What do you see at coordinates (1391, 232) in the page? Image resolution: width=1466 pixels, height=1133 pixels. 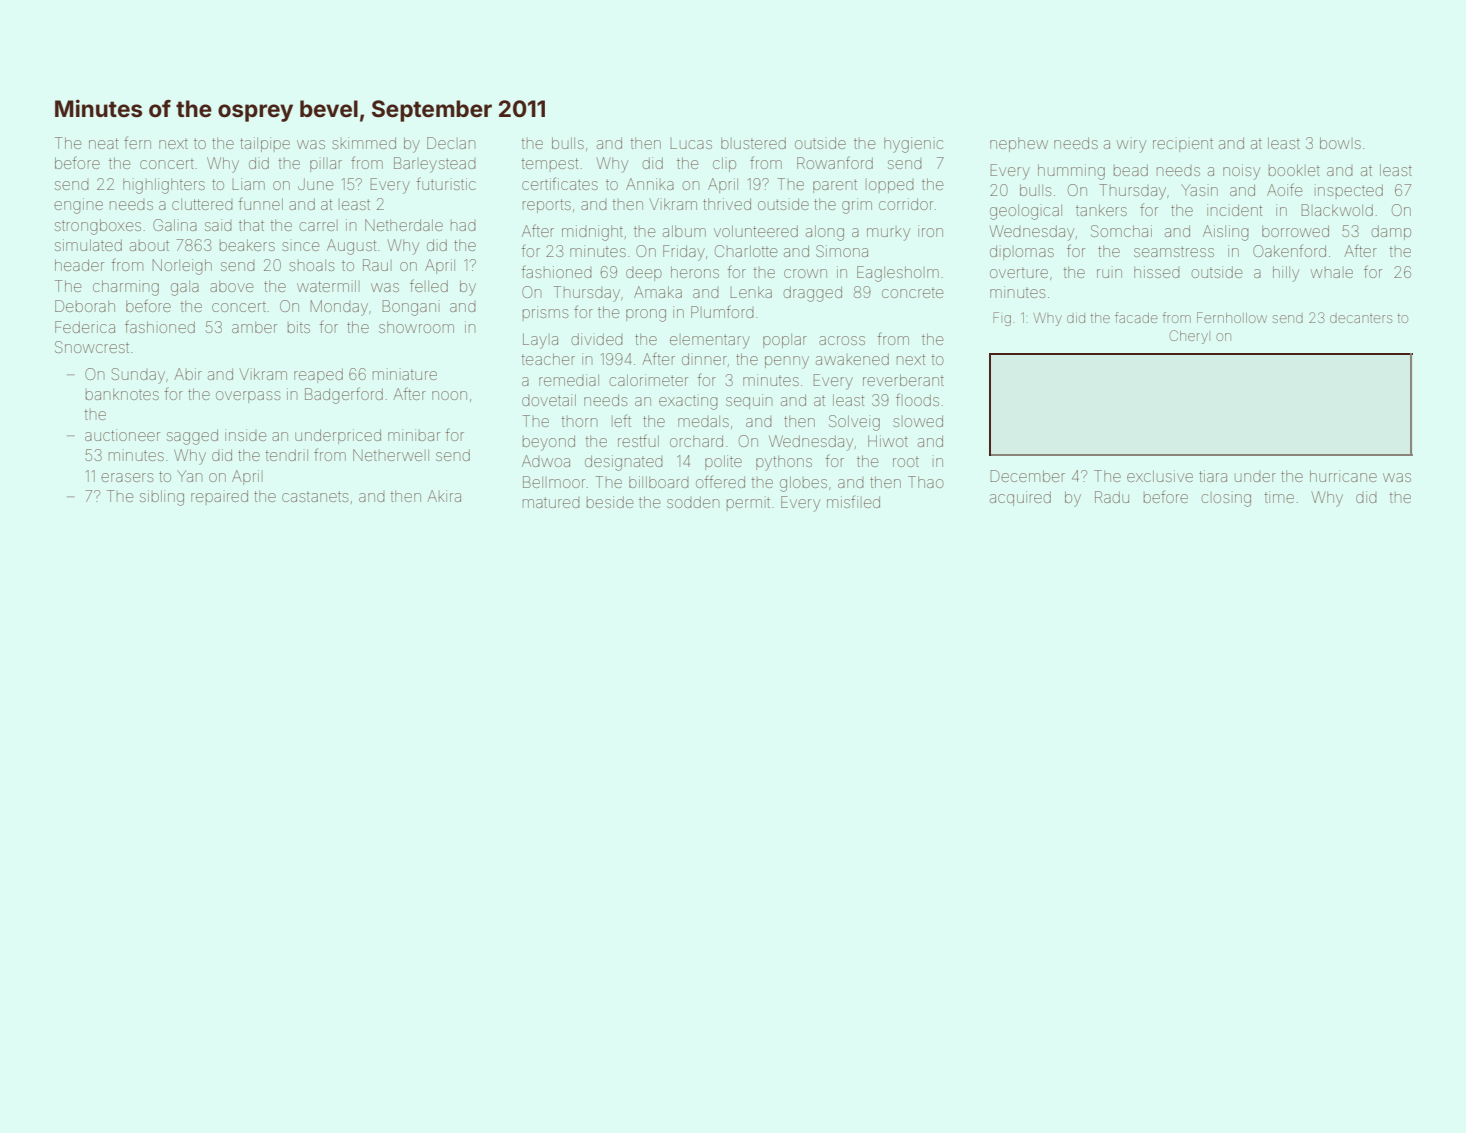 I see `damp` at bounding box center [1391, 232].
